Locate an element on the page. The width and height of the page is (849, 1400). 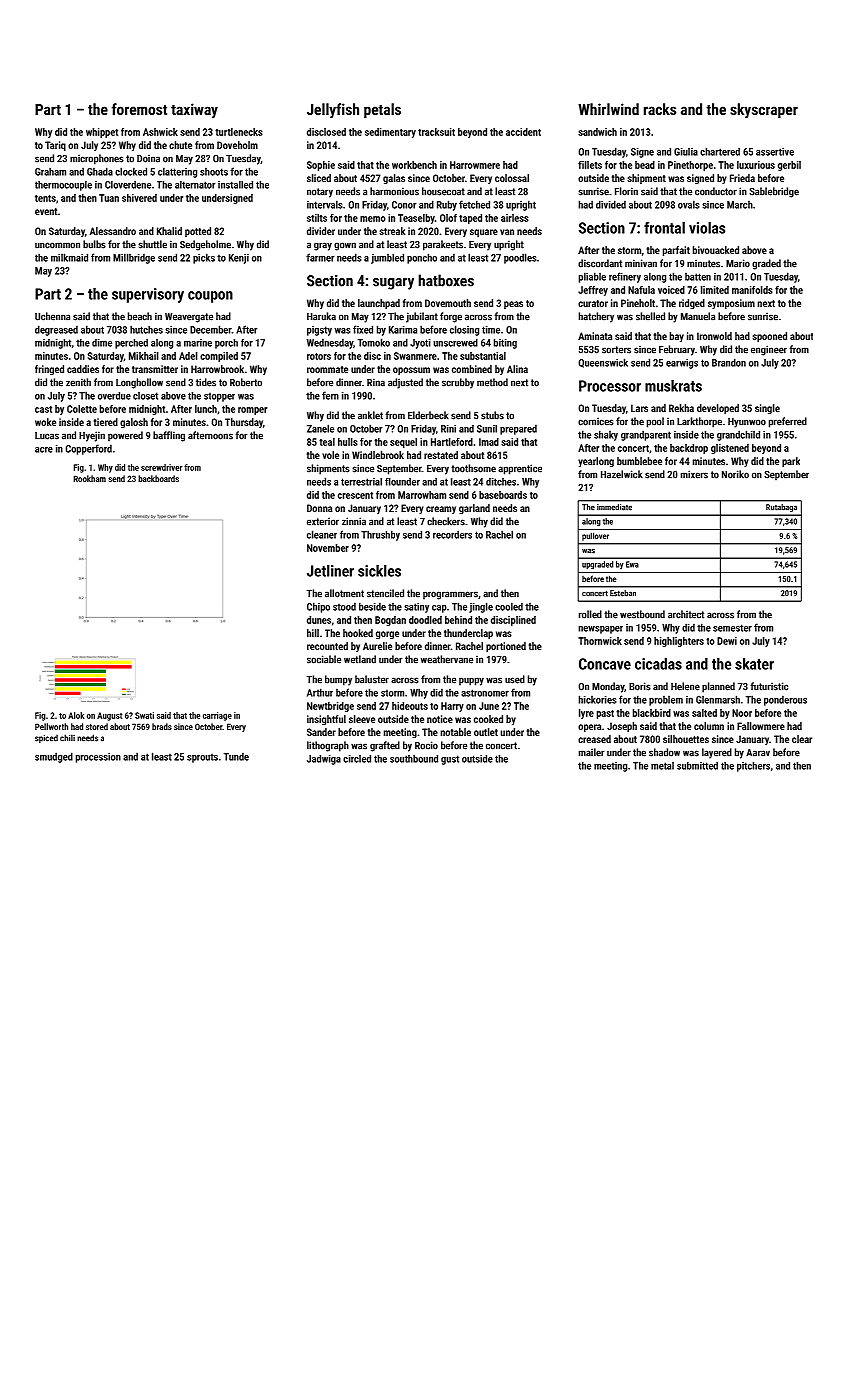
violas is located at coordinates (707, 228).
